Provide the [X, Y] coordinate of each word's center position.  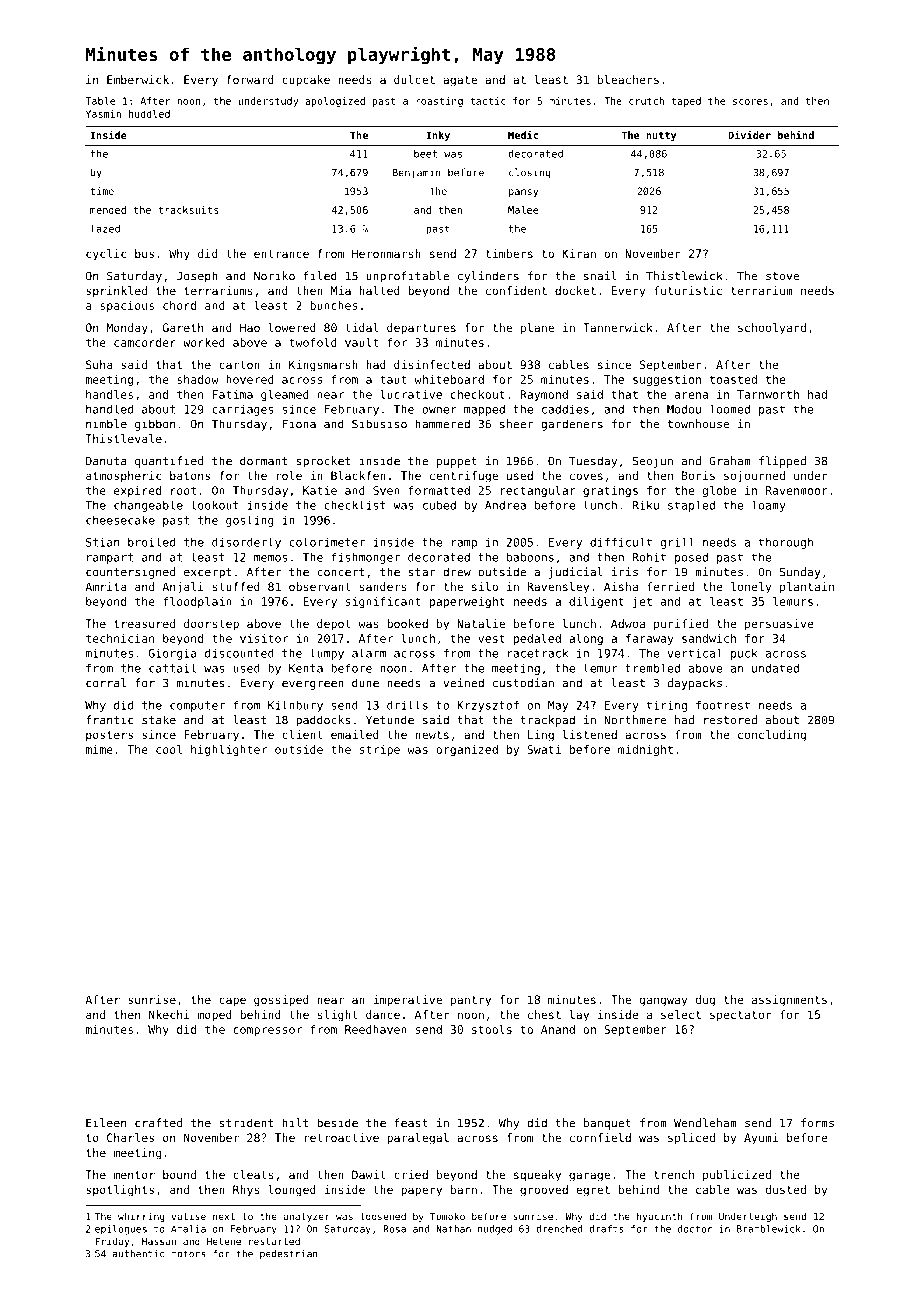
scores [750, 102]
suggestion [667, 380]
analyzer [306, 1217]
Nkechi [169, 1014]
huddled [149, 114]
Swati [544, 749]
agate [460, 81]
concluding [772, 736]
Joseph [197, 277]
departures [421, 329]
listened [589, 734]
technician [120, 638]
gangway [663, 1002]
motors [188, 1254]
